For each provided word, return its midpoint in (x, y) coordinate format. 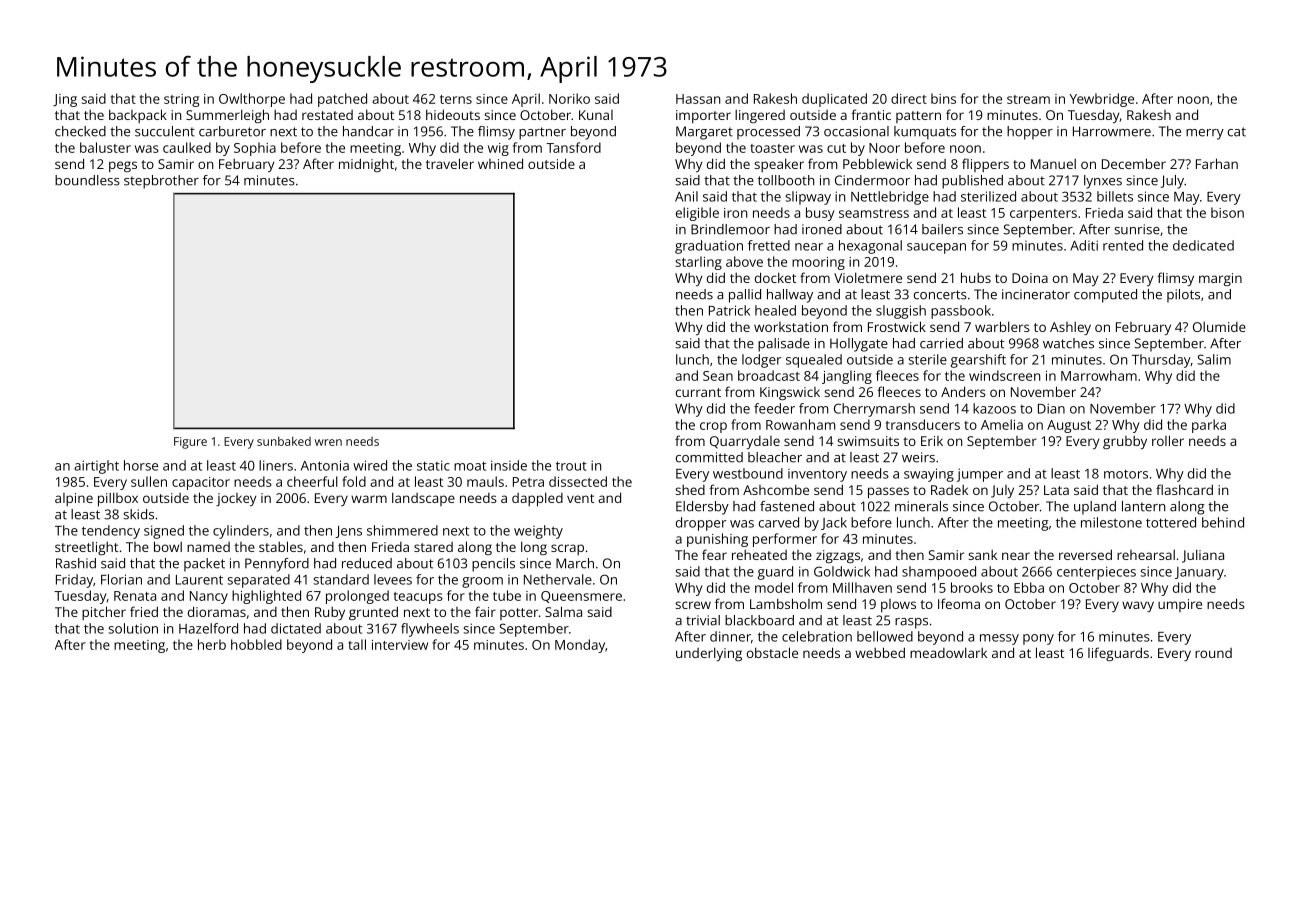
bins (943, 98)
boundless (87, 180)
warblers (1002, 326)
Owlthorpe (252, 100)
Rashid (76, 563)
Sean (718, 376)
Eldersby (702, 508)
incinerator (1036, 294)
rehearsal (1146, 555)
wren (328, 442)
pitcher (104, 613)
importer (703, 116)
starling (698, 263)
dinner (730, 636)
